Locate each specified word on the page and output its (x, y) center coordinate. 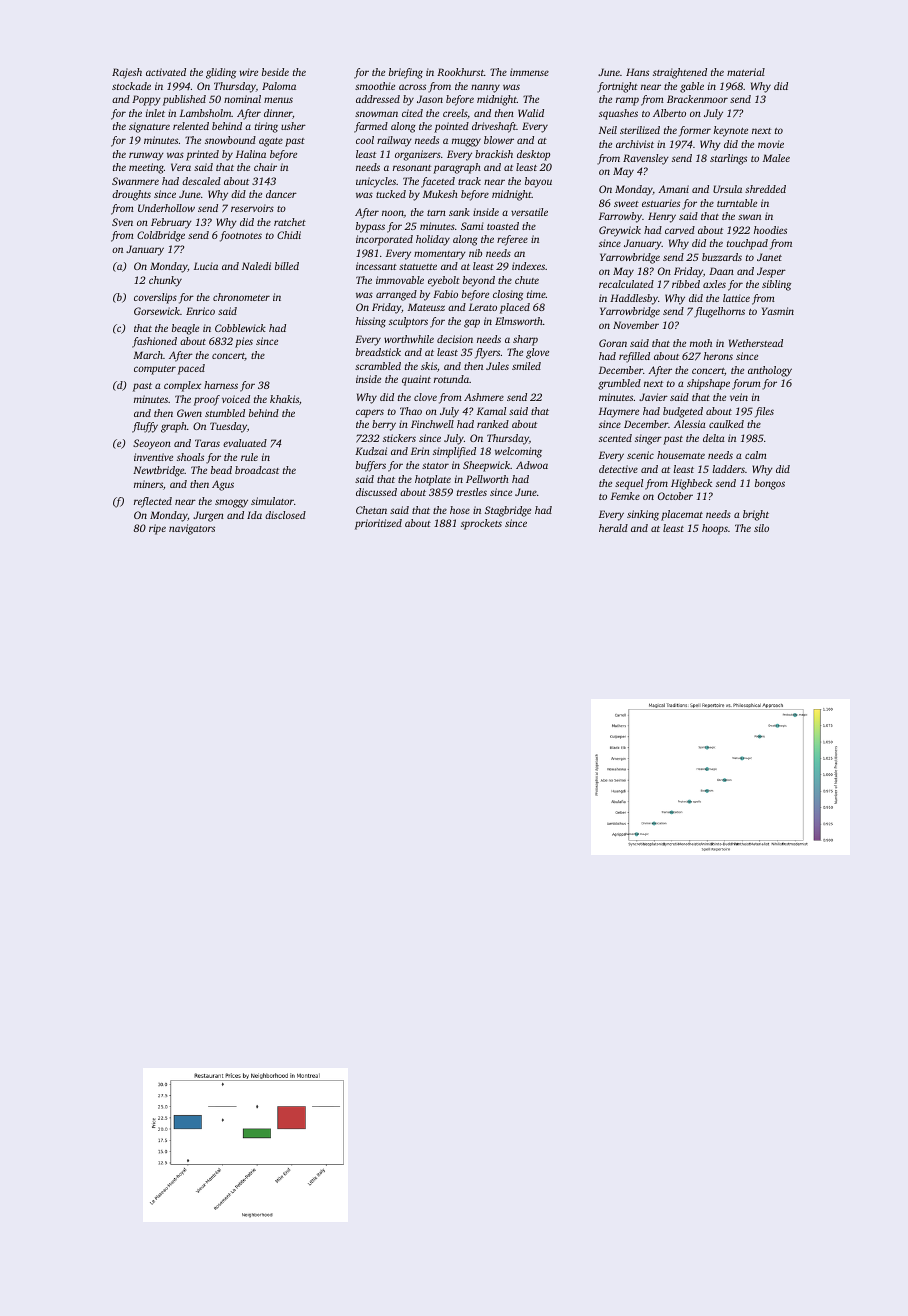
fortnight (617, 87)
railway (394, 141)
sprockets (481, 524)
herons (718, 356)
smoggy (231, 503)
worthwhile (409, 339)
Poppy (146, 100)
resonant (412, 168)
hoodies (770, 230)
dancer (281, 194)
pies (244, 342)
